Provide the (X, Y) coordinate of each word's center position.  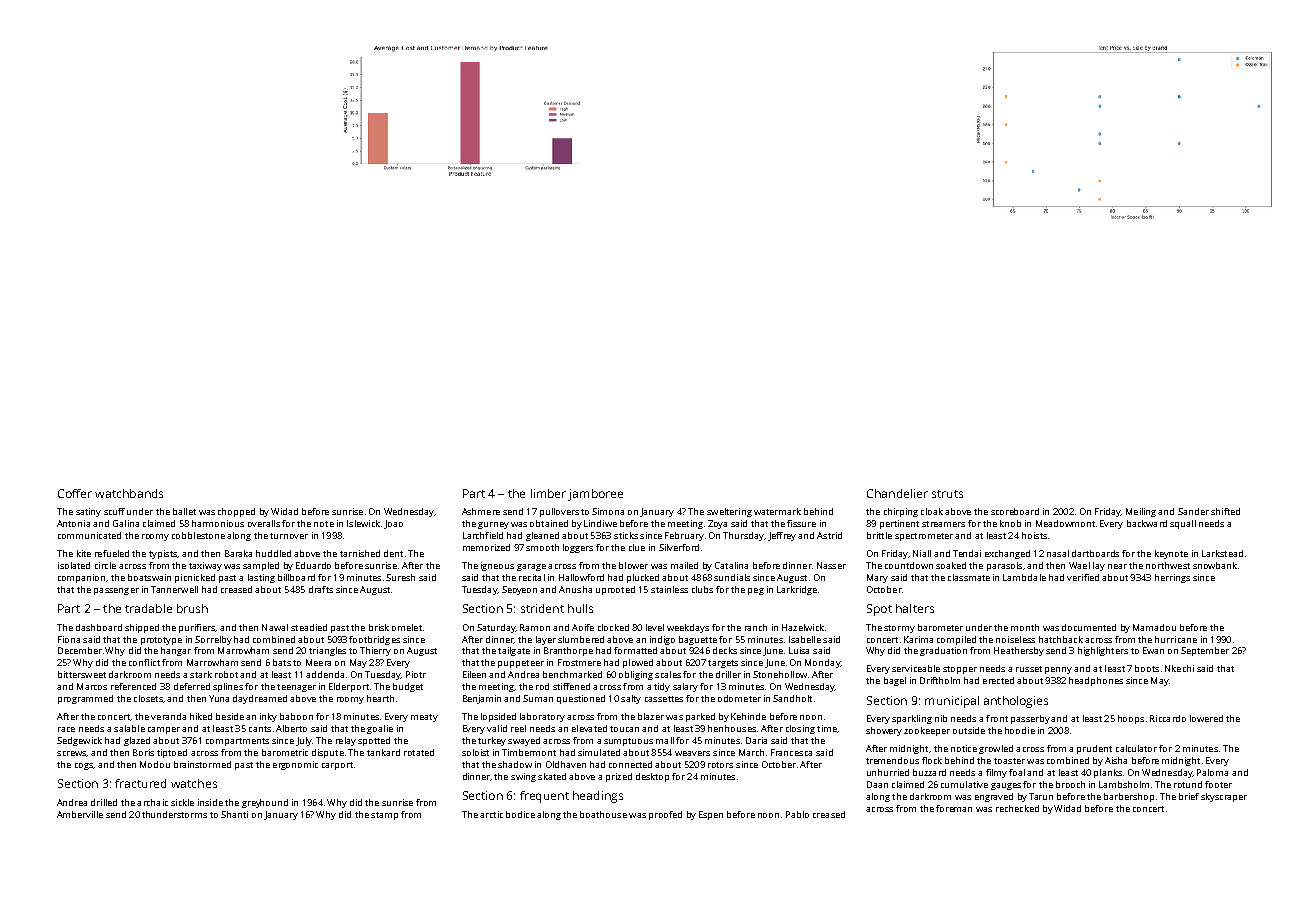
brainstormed (202, 764)
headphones (1096, 681)
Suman (538, 698)
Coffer (75, 493)
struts (947, 494)
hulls (580, 608)
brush (192, 608)
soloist (475, 752)
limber (548, 493)
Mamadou (1154, 627)
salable (129, 728)
